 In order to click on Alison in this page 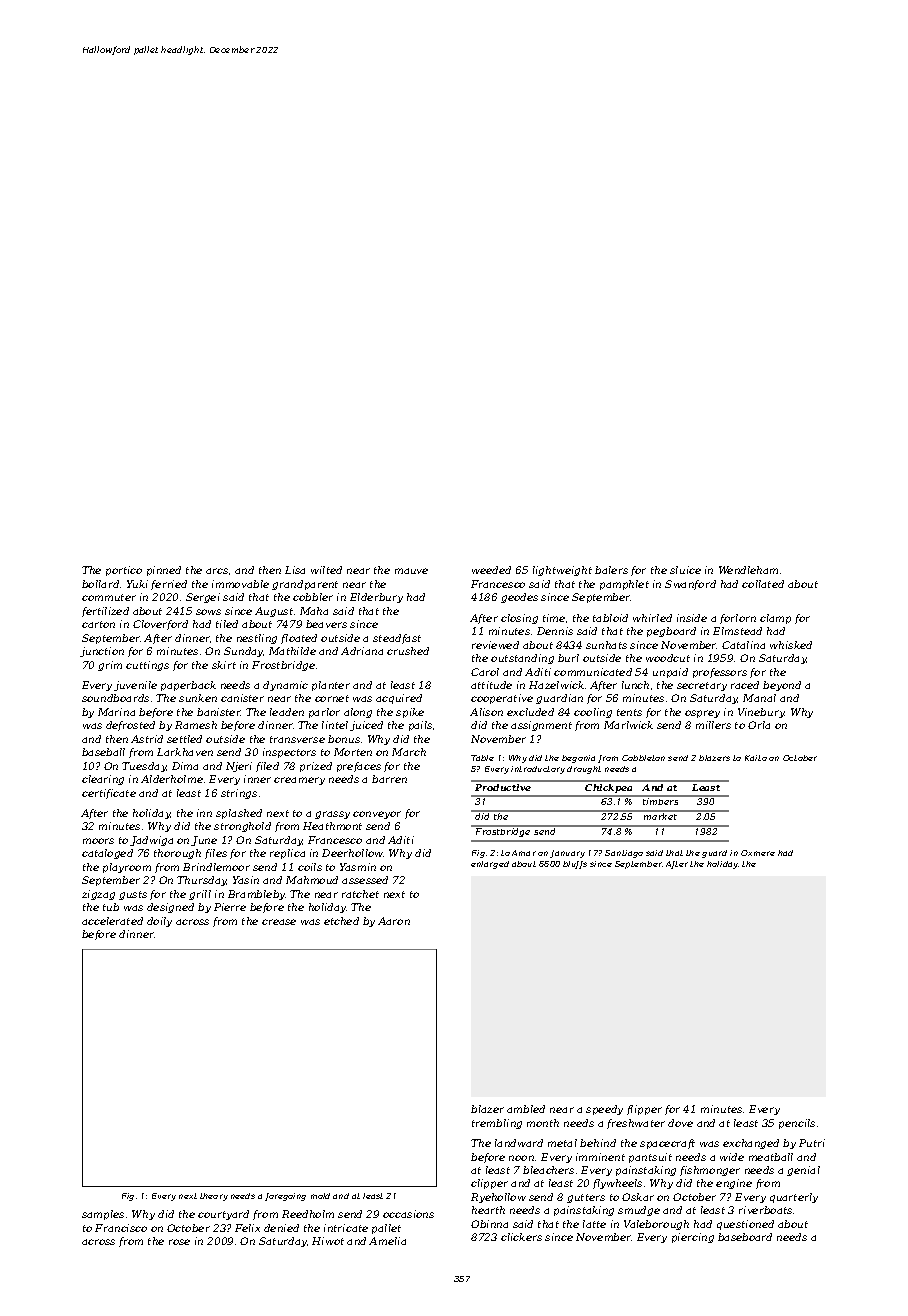, I will do `click(486, 712)`.
